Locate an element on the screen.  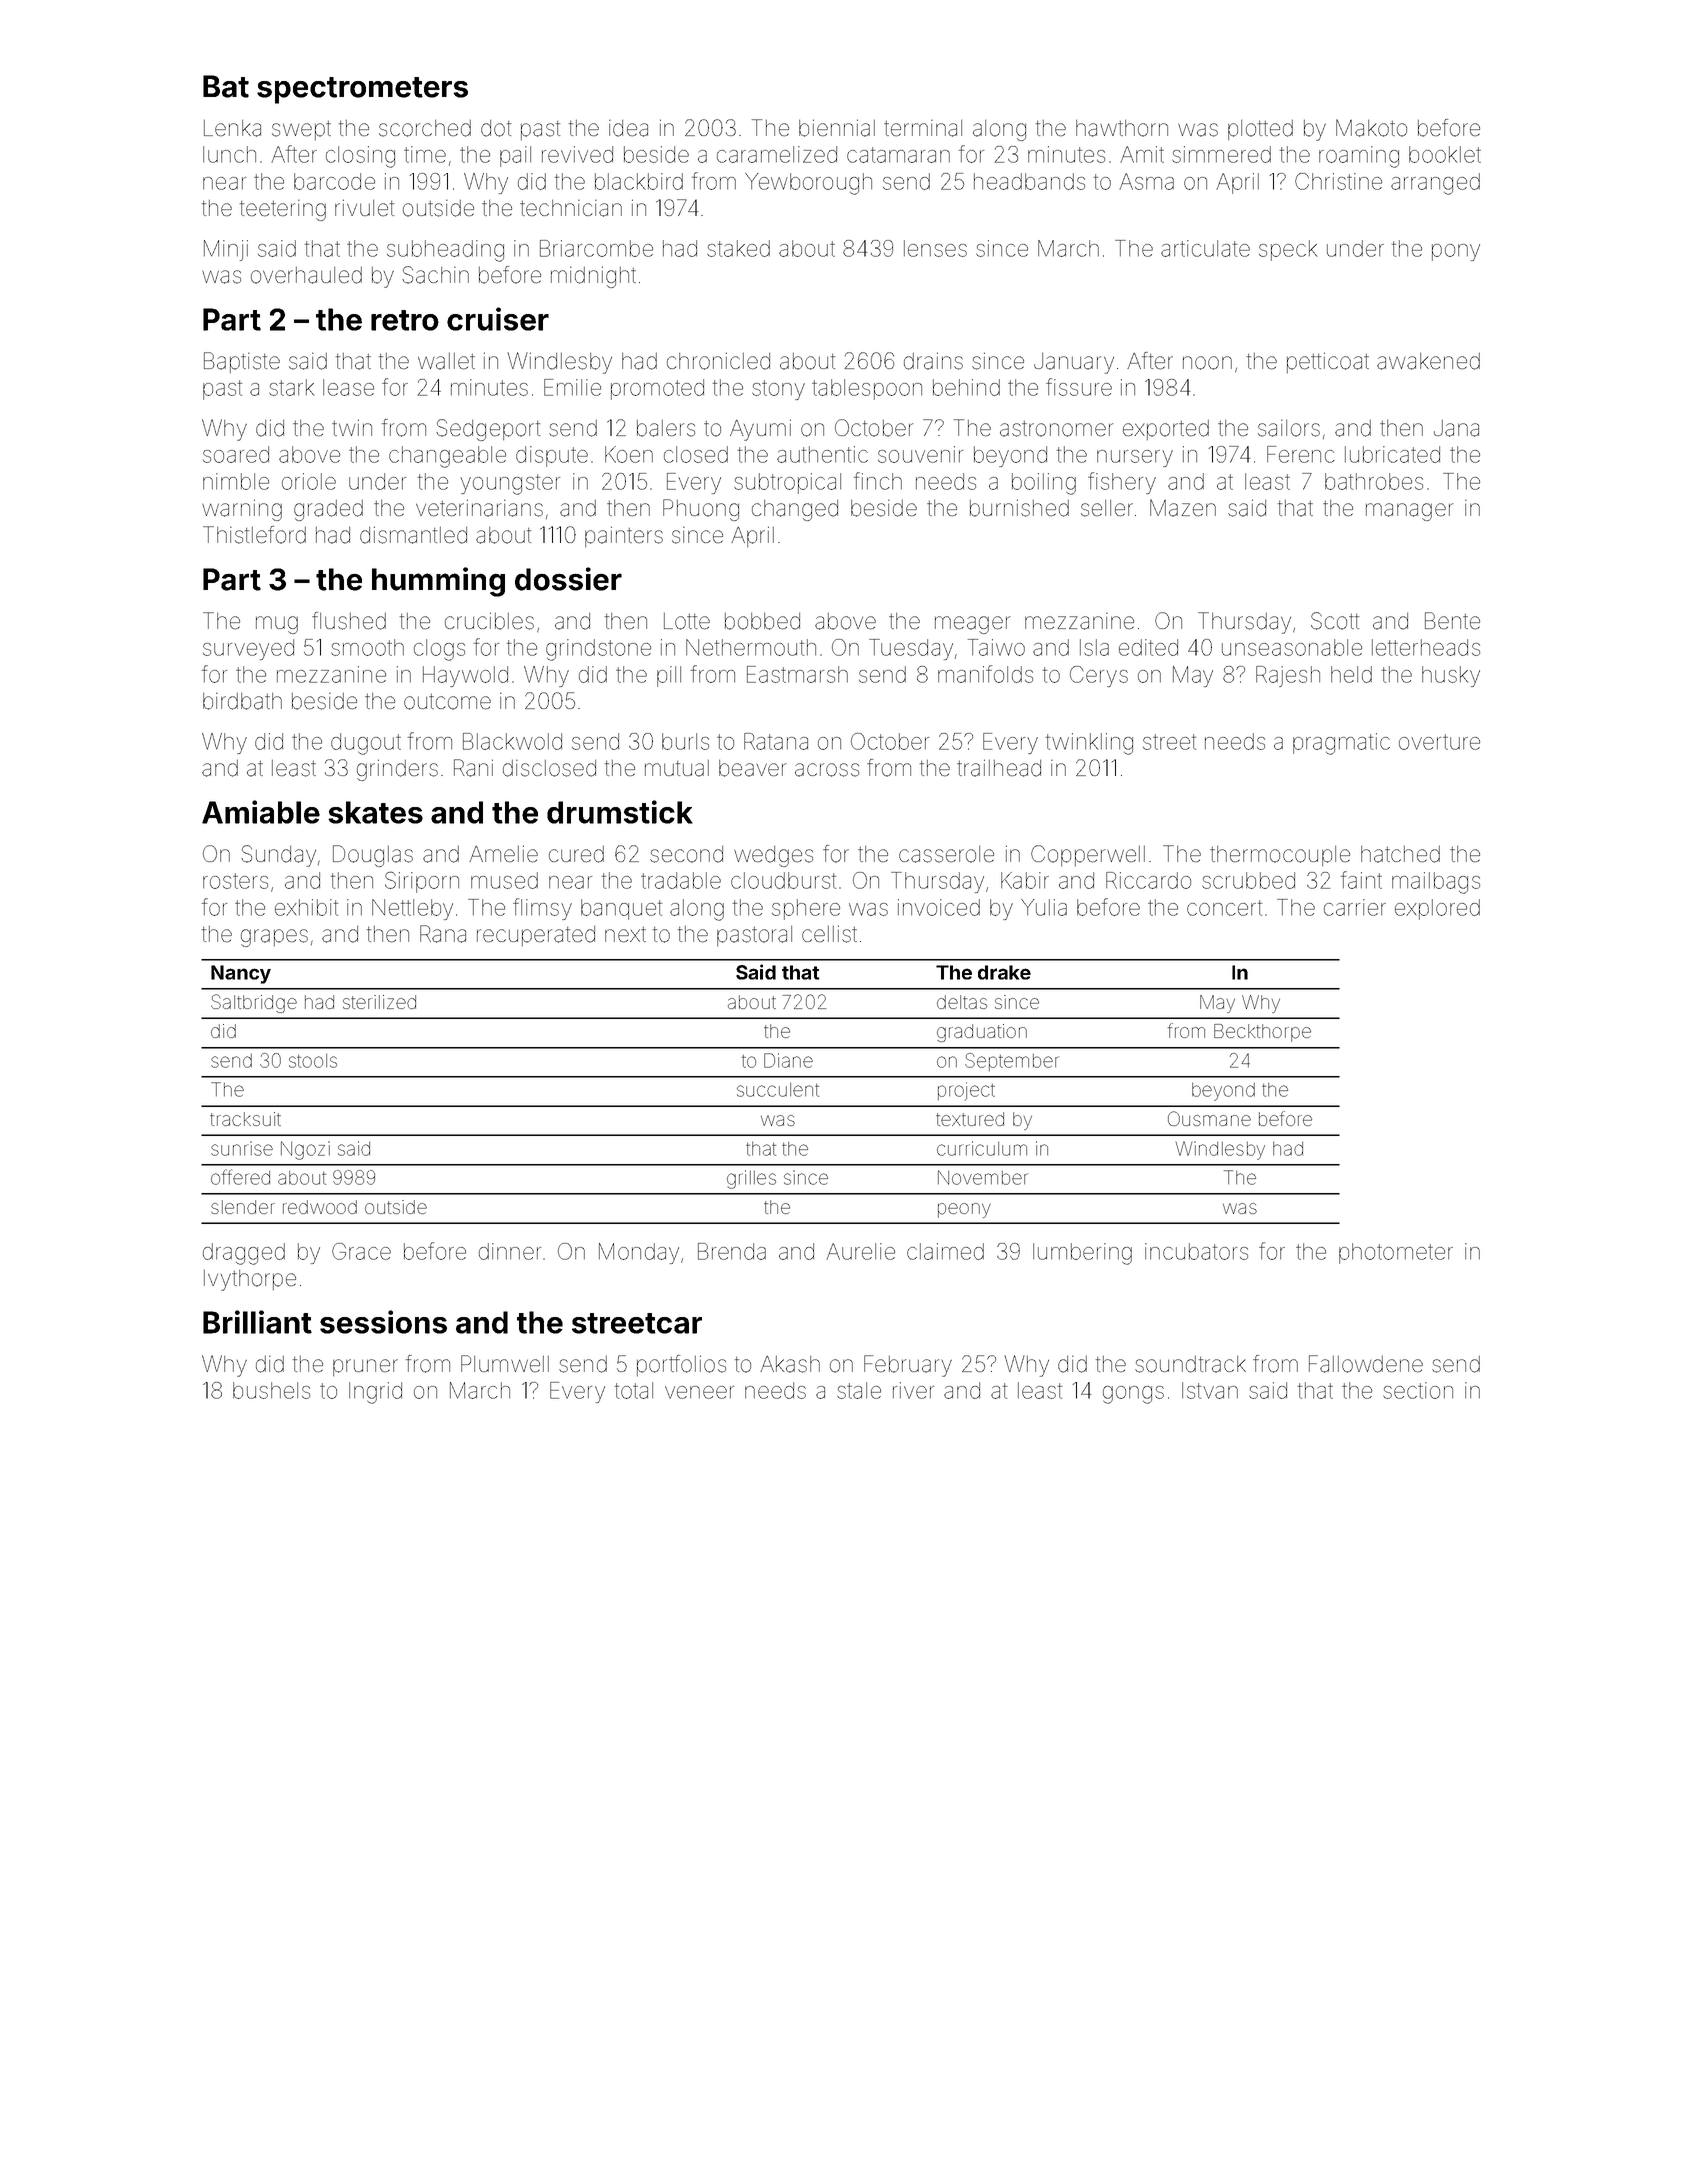
staked is located at coordinates (738, 248).
